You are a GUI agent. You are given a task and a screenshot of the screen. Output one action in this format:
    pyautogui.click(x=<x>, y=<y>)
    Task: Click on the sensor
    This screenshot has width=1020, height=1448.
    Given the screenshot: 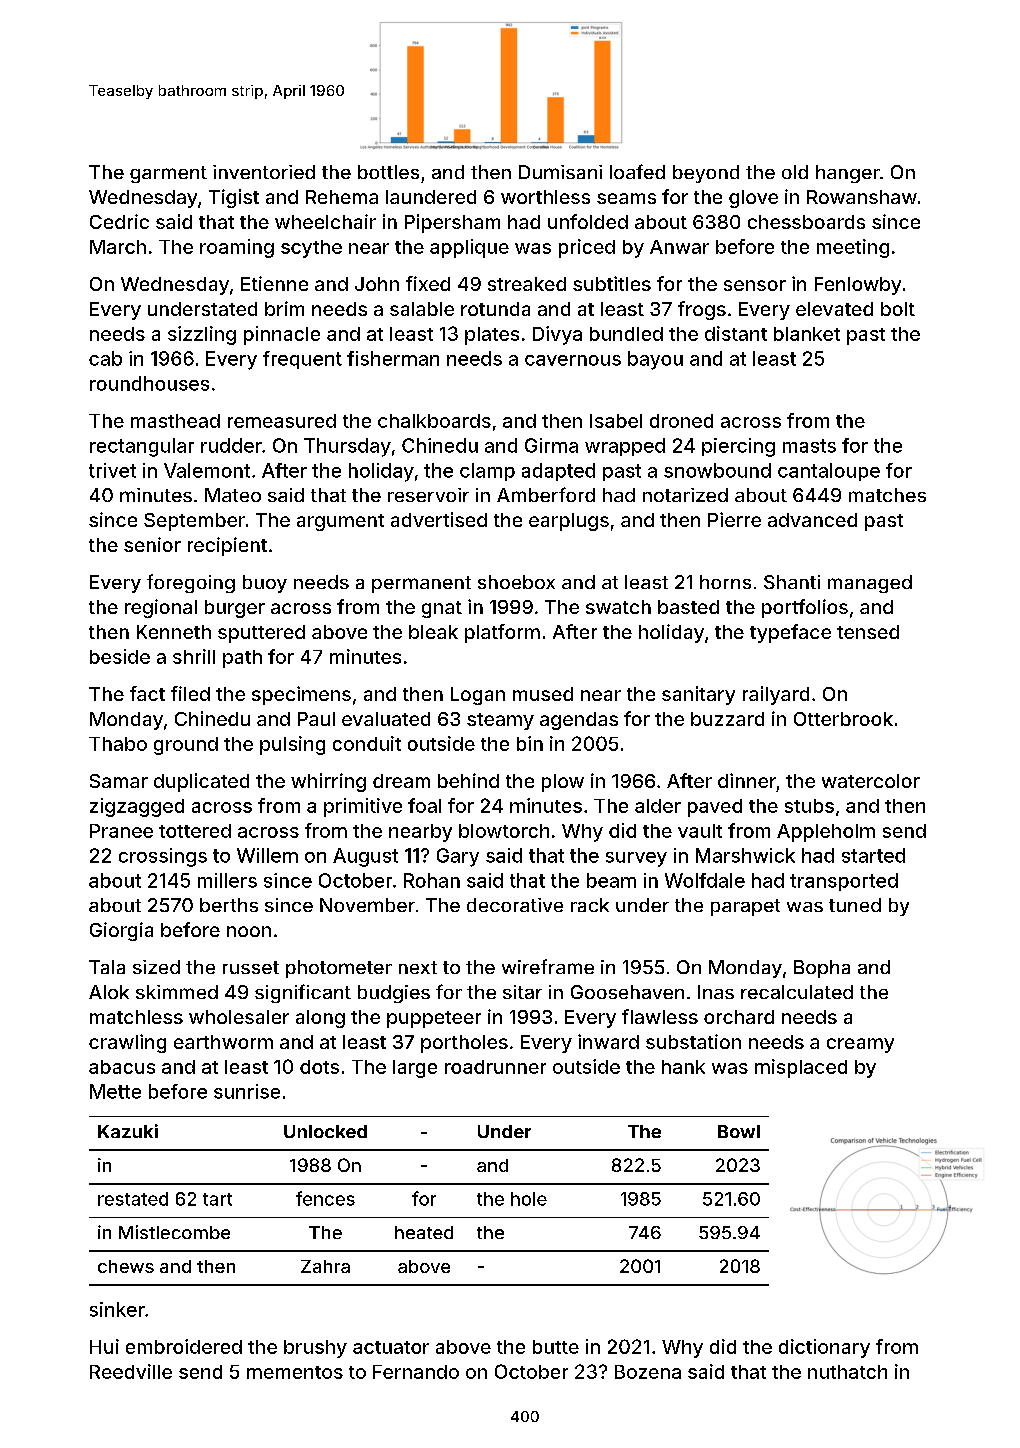 What is the action you would take?
    pyautogui.click(x=755, y=285)
